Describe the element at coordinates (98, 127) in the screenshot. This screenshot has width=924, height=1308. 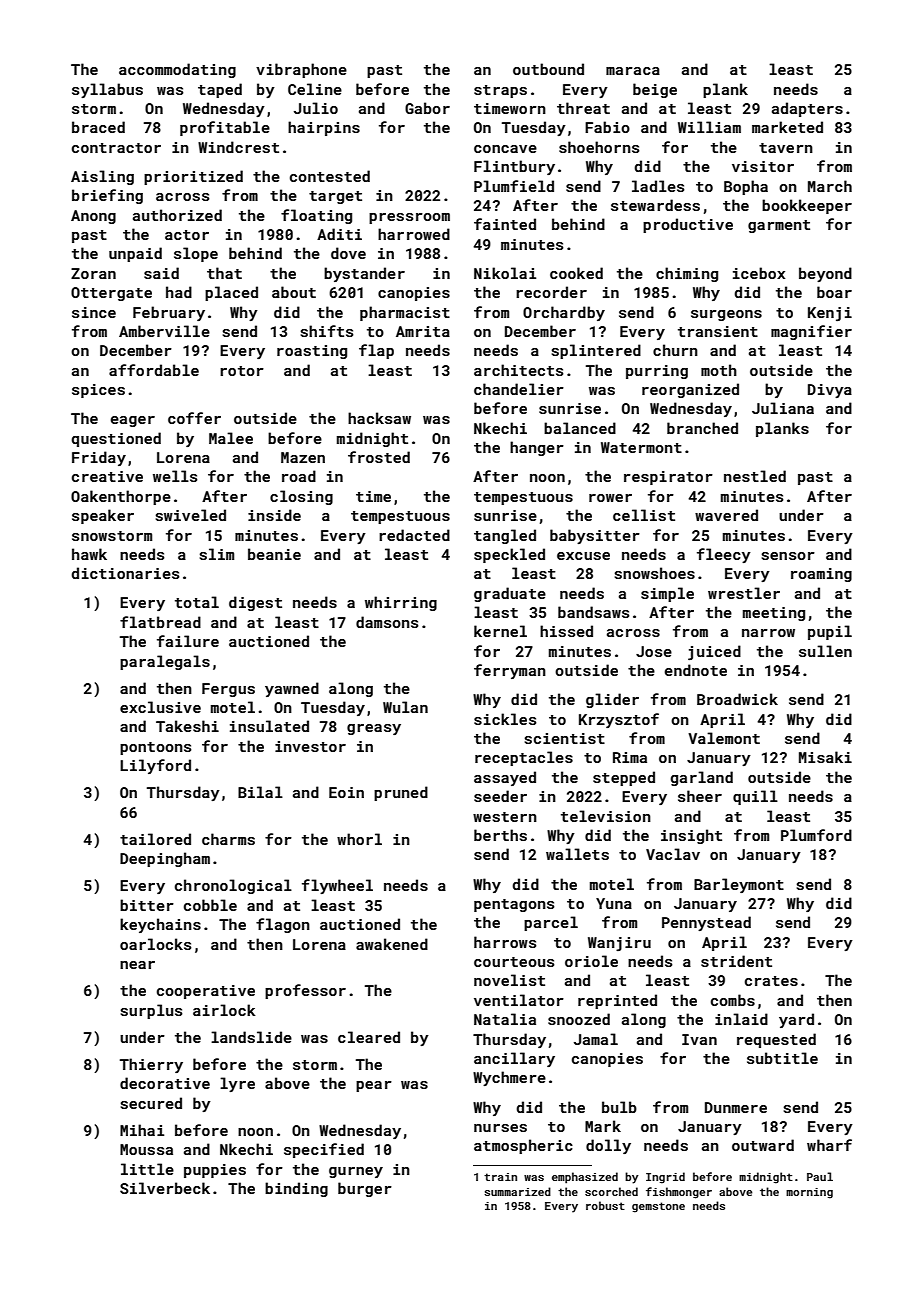
I see `braced` at that location.
